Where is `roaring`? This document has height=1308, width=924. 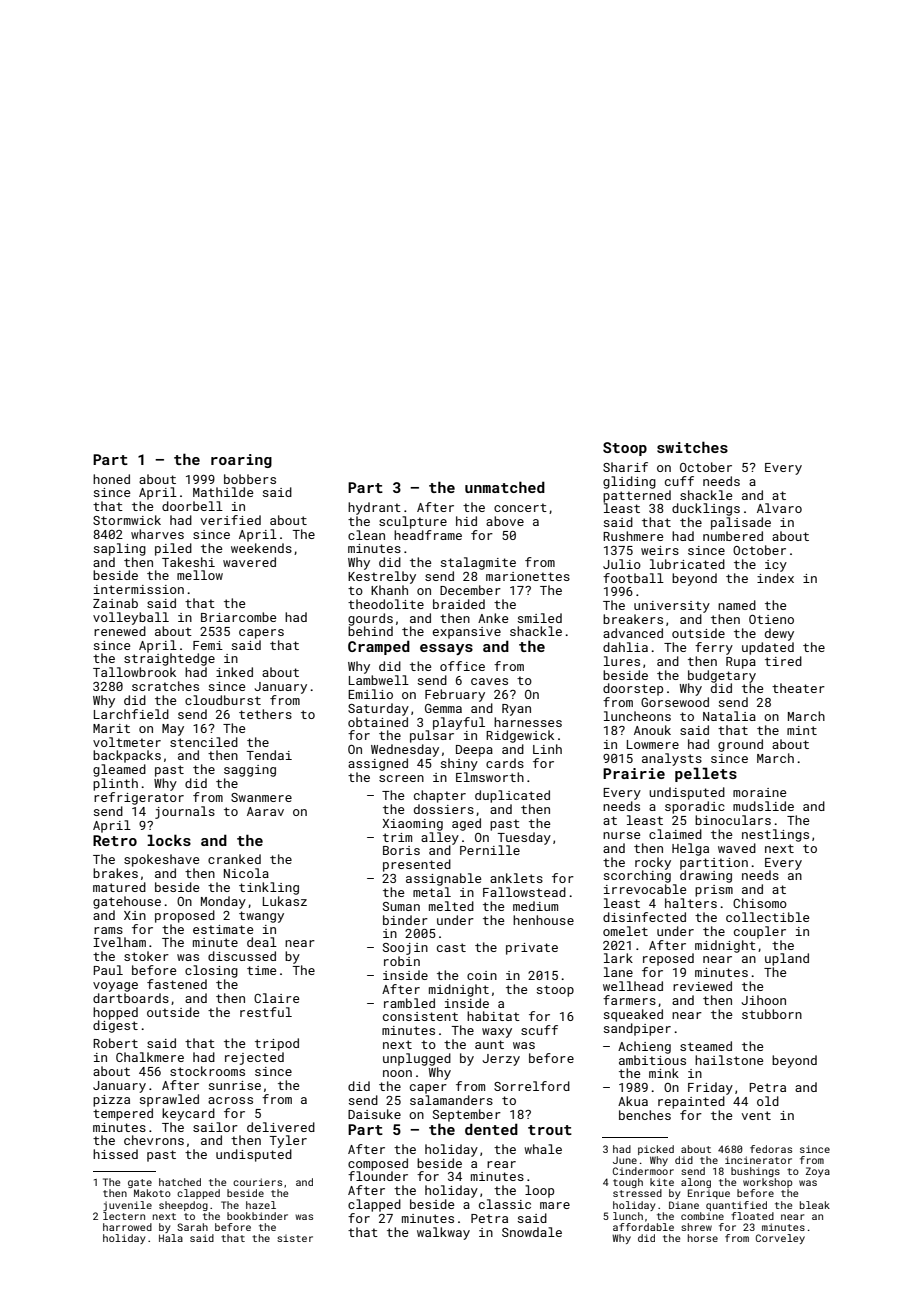
roaring is located at coordinates (241, 461).
